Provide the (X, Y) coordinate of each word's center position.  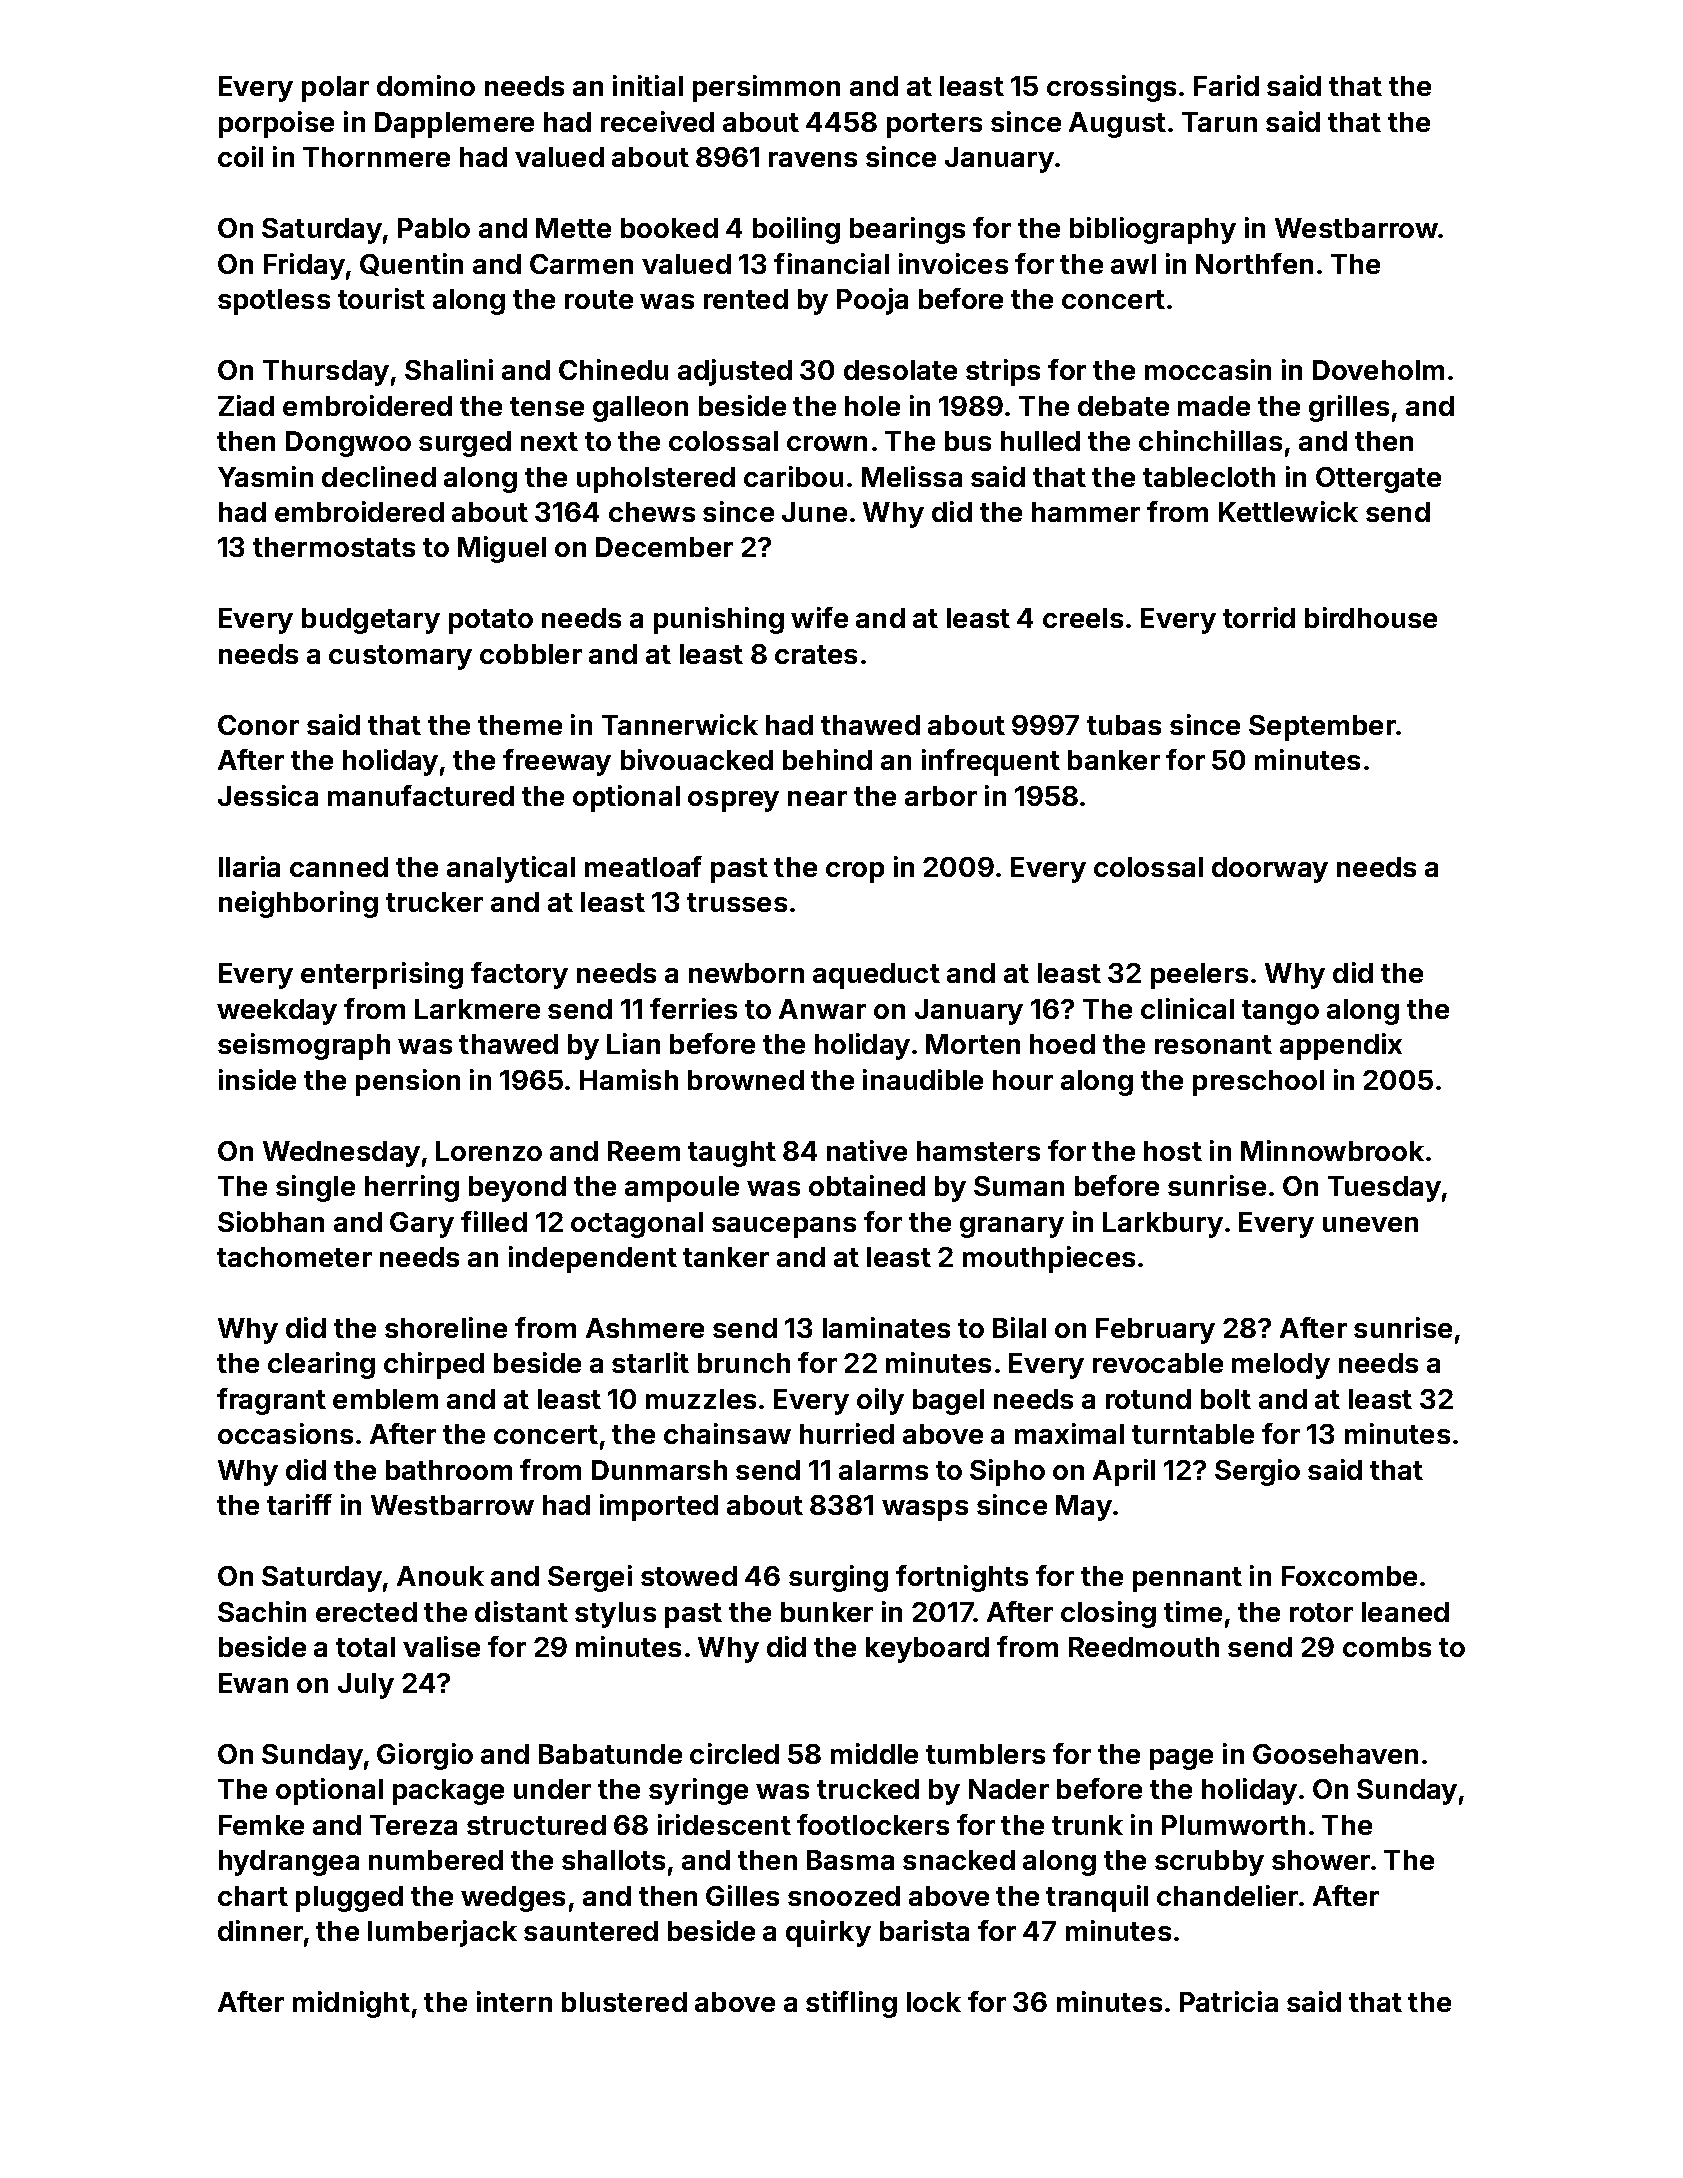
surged (465, 444)
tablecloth (1209, 477)
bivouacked (697, 759)
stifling (851, 2004)
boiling (796, 230)
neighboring (298, 904)
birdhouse (1371, 617)
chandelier (1227, 1895)
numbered (436, 1860)
